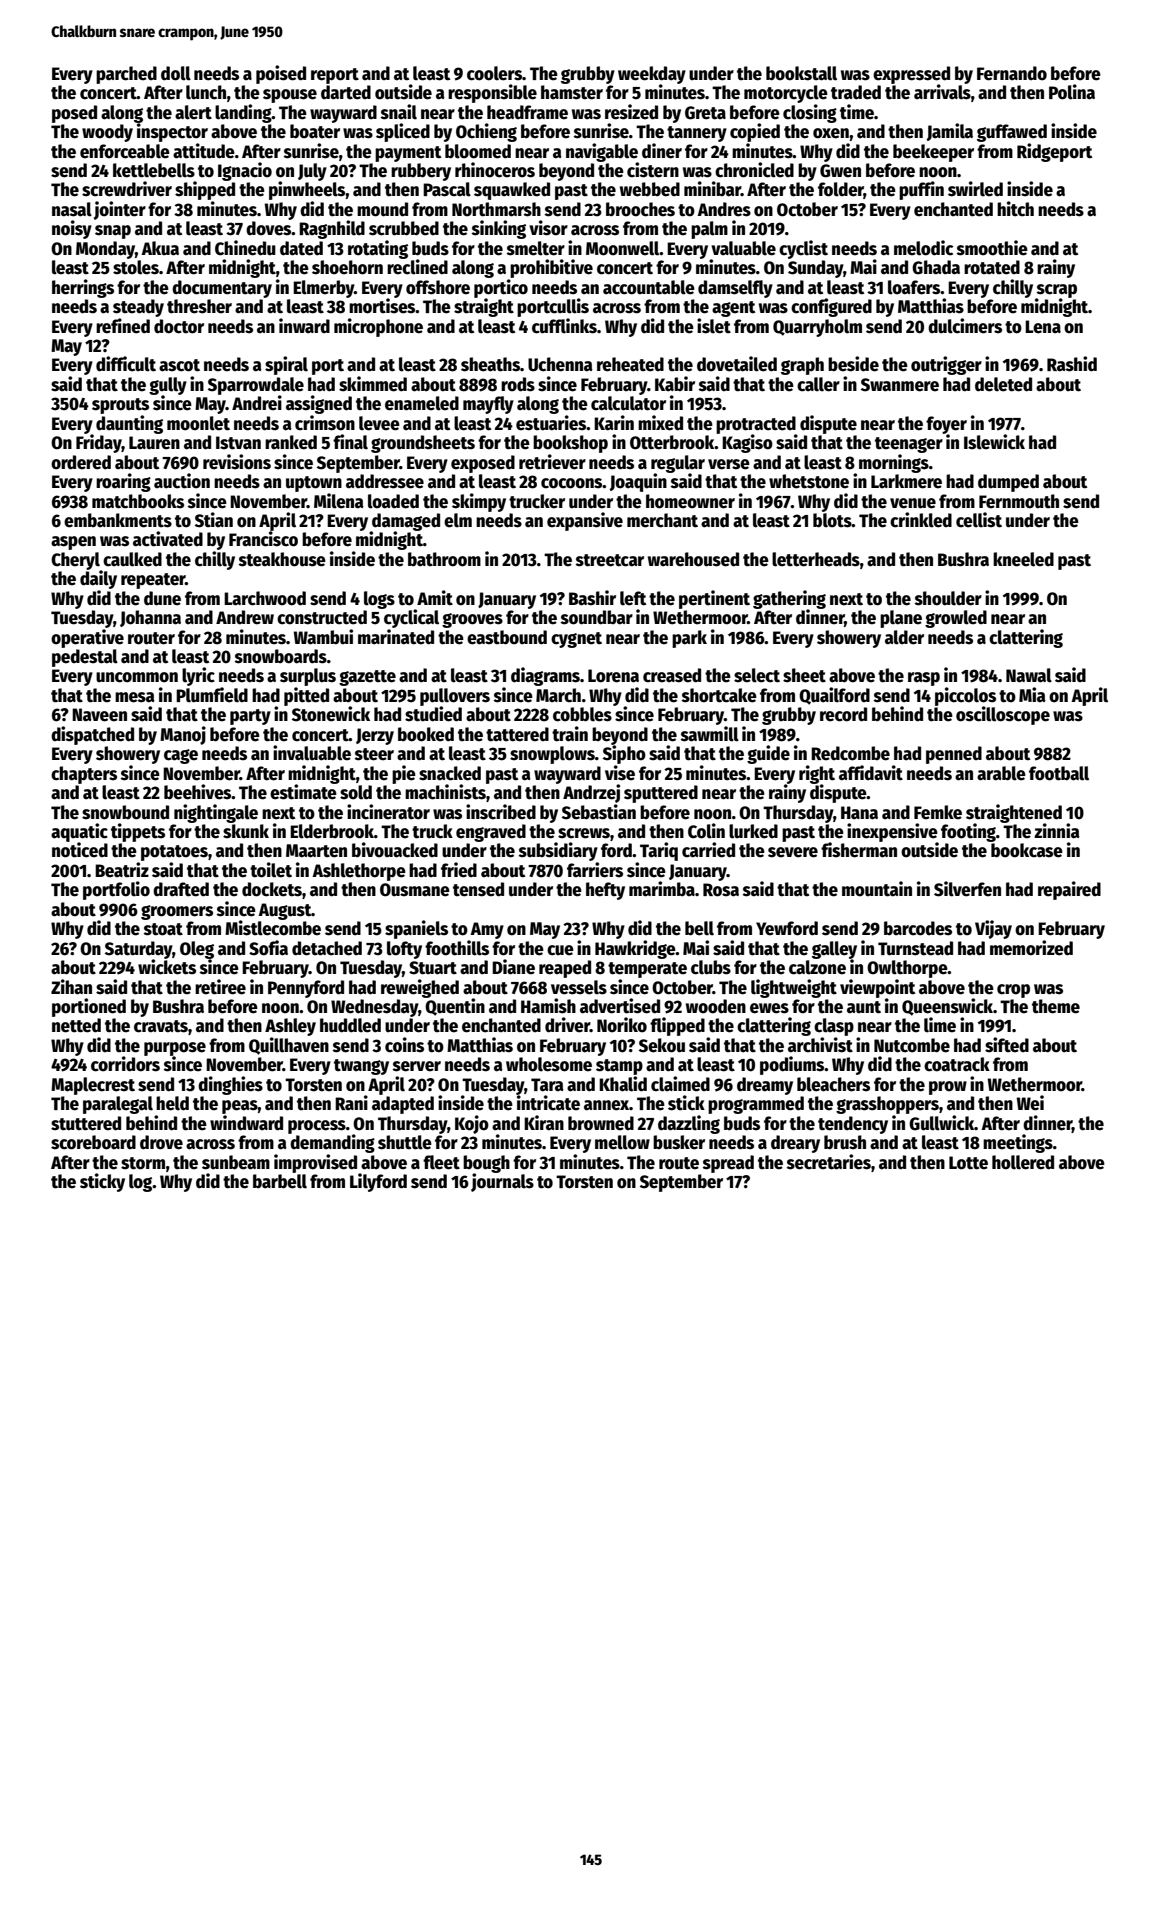  What do you see at coordinates (638, 482) in the page?
I see `Joaquin` at bounding box center [638, 482].
